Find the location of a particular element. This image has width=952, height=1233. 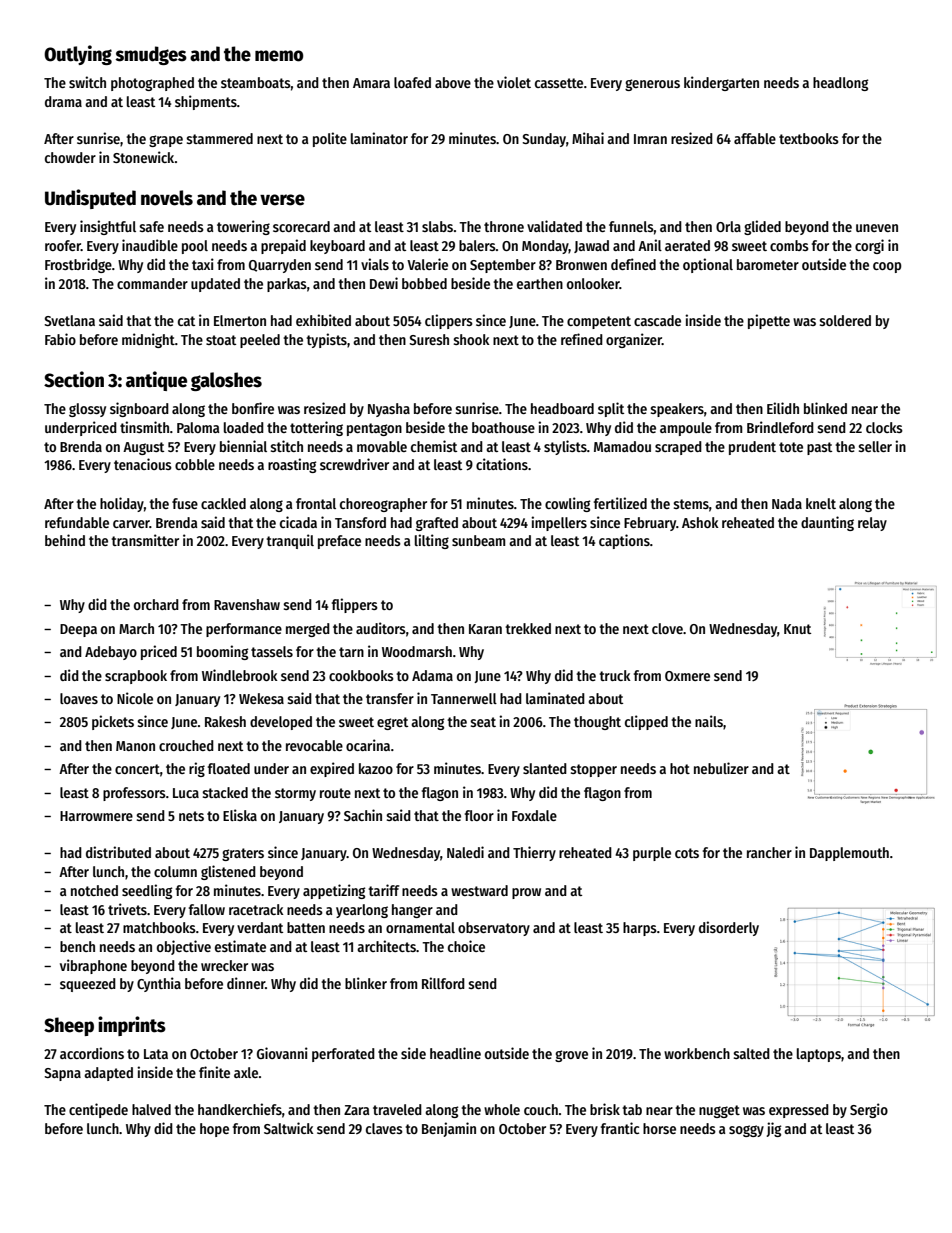

slanted is located at coordinates (545, 768).
